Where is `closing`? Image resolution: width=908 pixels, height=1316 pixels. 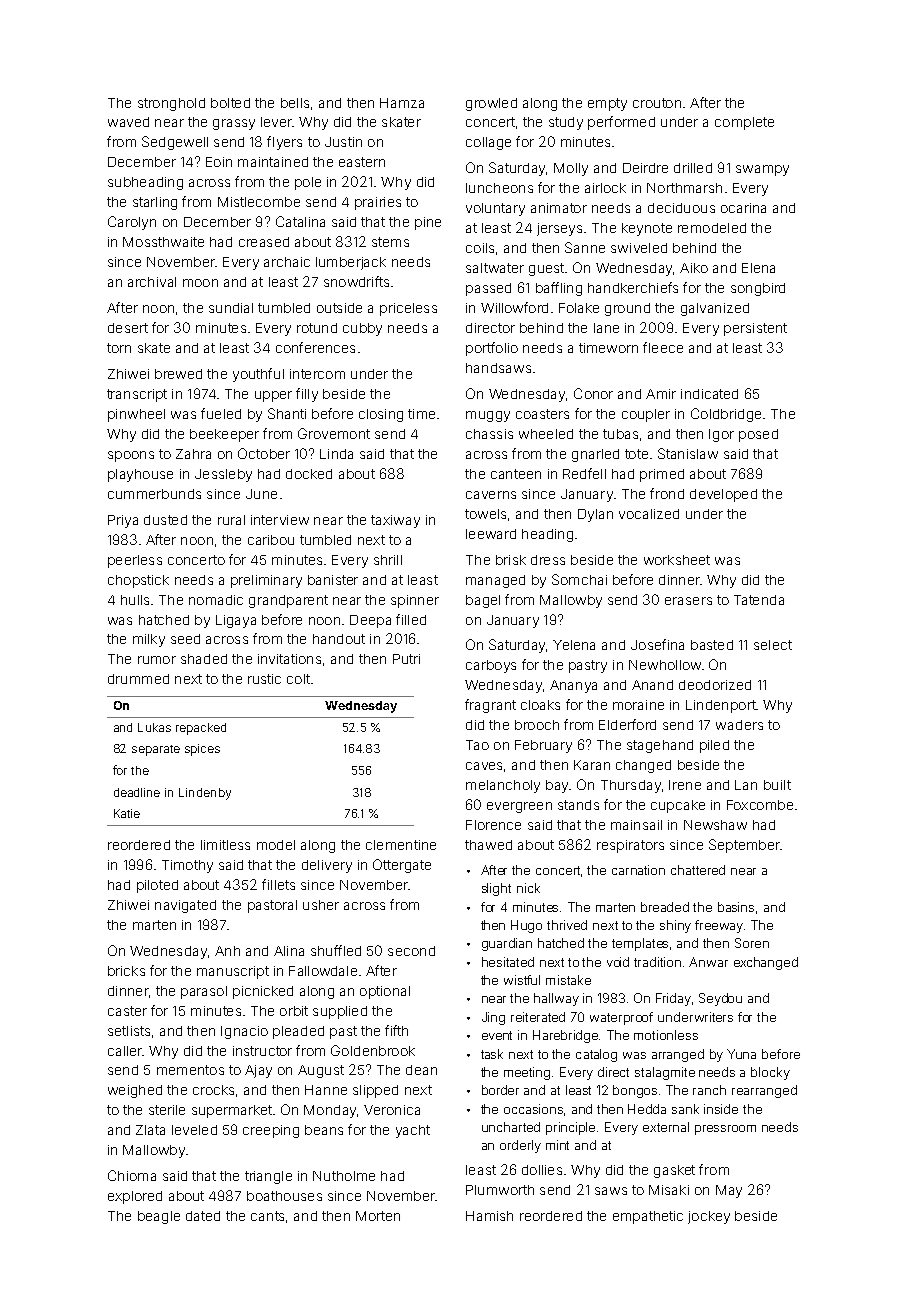 closing is located at coordinates (381, 415).
